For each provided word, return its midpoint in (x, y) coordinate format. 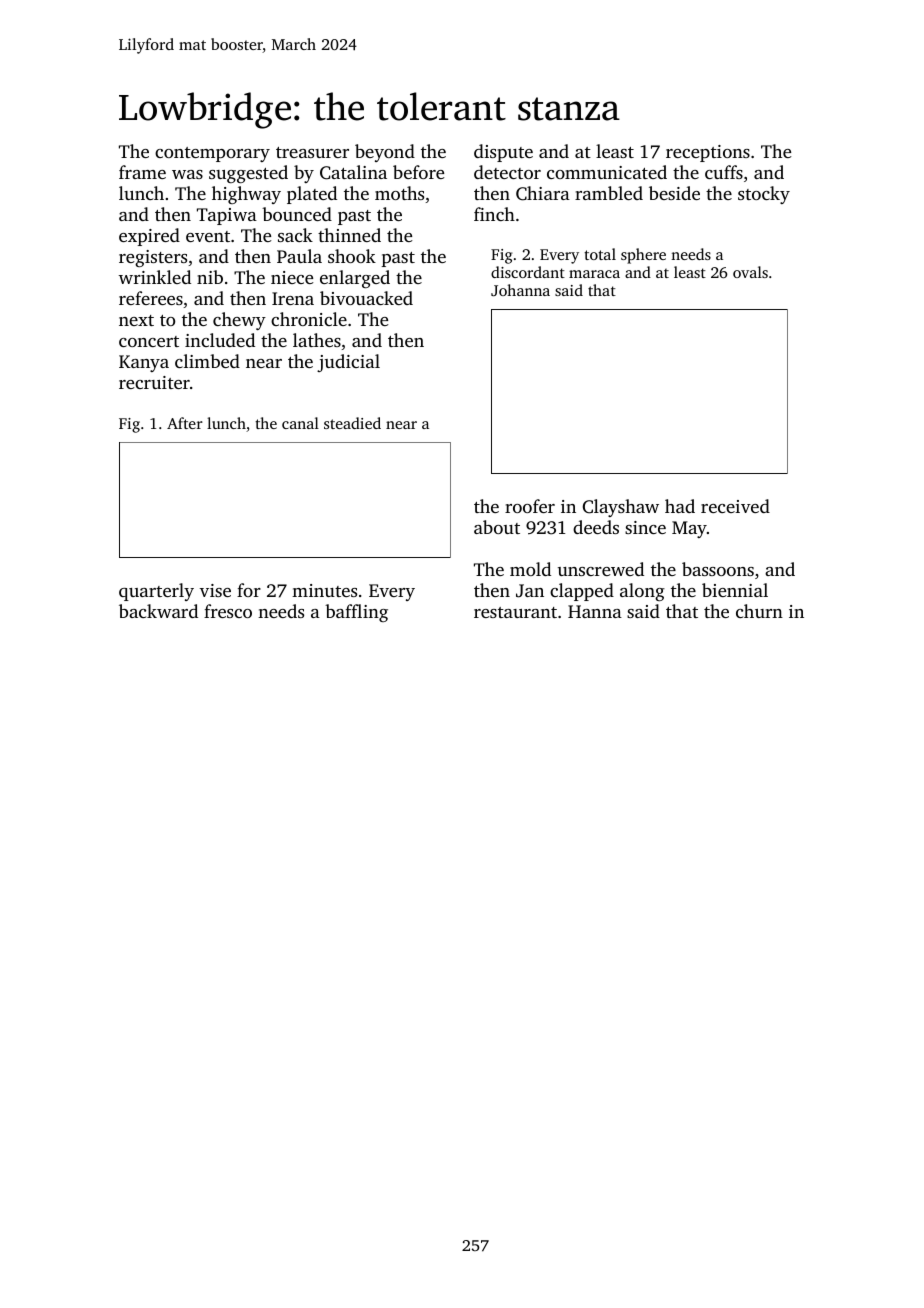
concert (149, 341)
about (497, 527)
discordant (528, 272)
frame (142, 172)
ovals (750, 272)
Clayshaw (621, 508)
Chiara (543, 193)
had (680, 506)
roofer (530, 506)
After (185, 423)
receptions (708, 153)
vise (215, 590)
